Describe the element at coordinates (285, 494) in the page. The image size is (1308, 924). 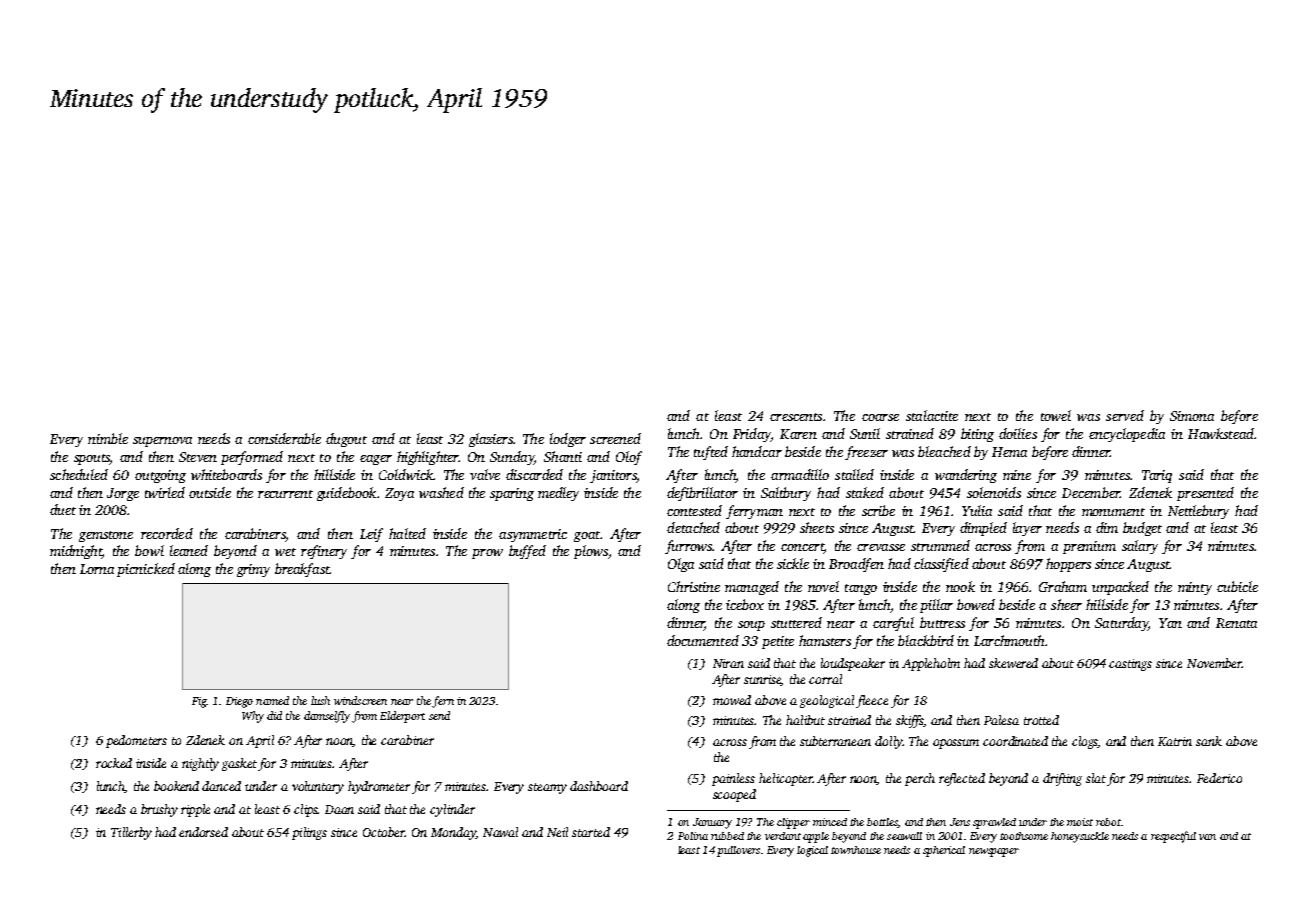
I see `recurrent` at that location.
